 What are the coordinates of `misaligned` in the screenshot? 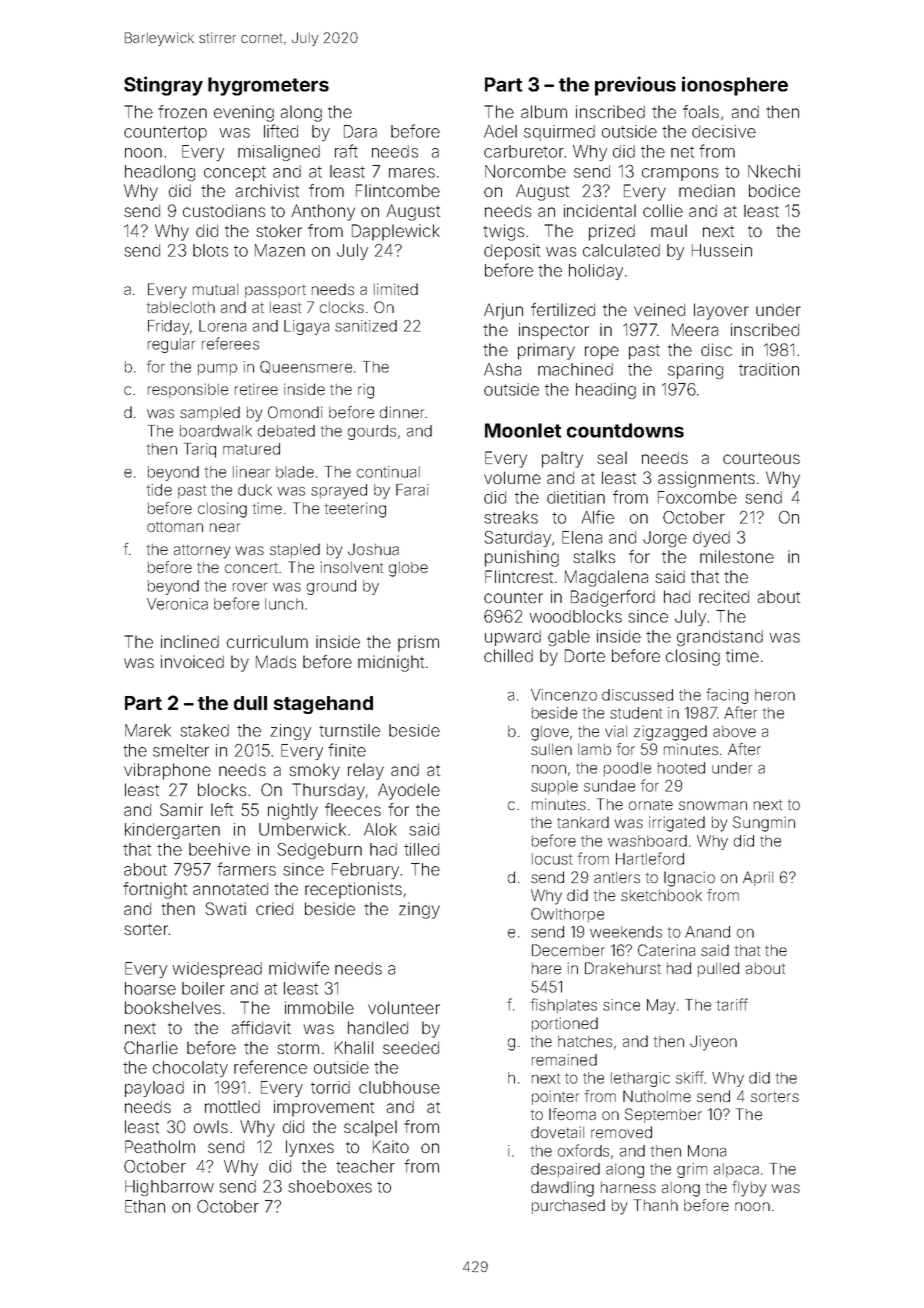 It's located at (279, 153).
